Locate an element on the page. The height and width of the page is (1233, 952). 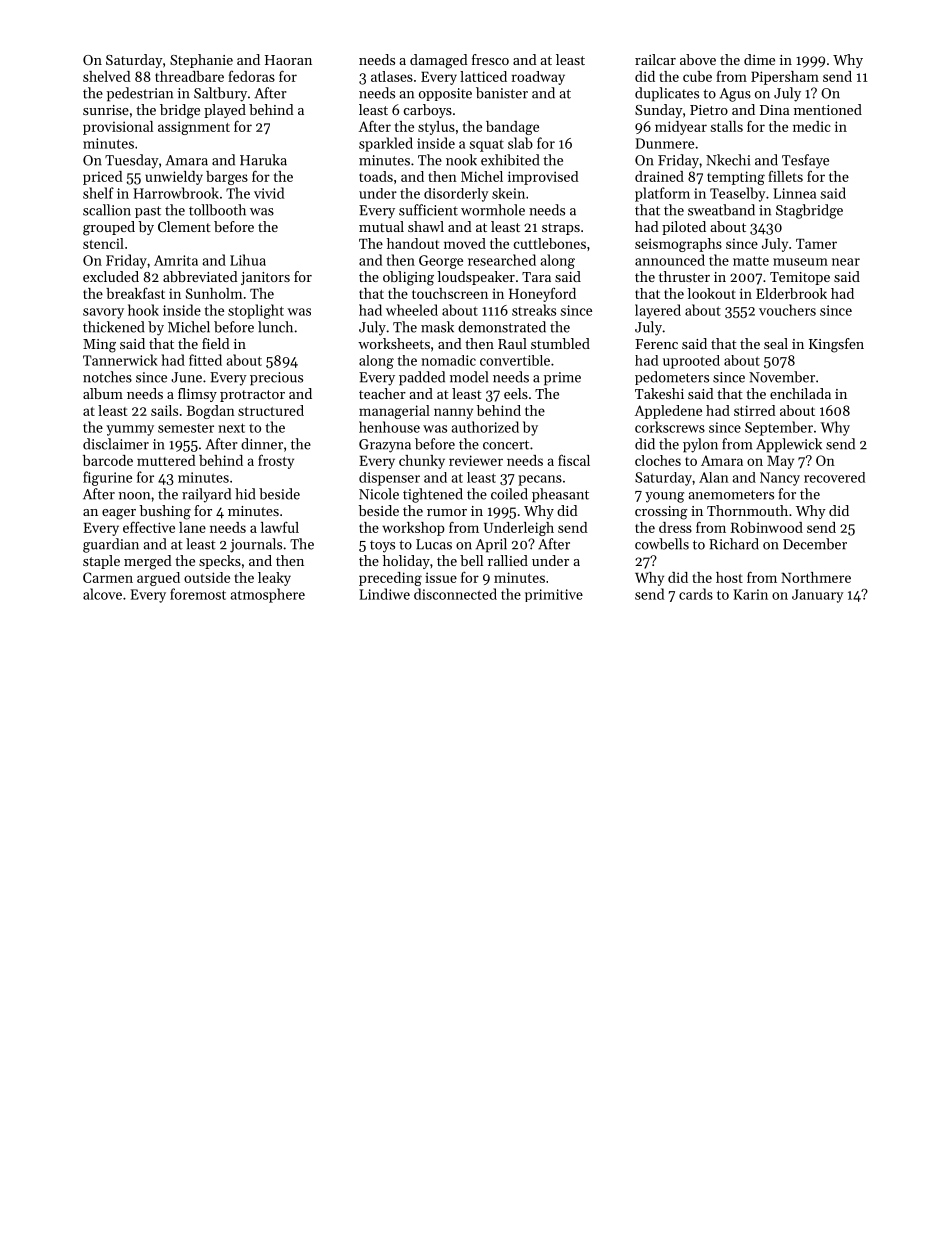
Tannerwick is located at coordinates (120, 360).
